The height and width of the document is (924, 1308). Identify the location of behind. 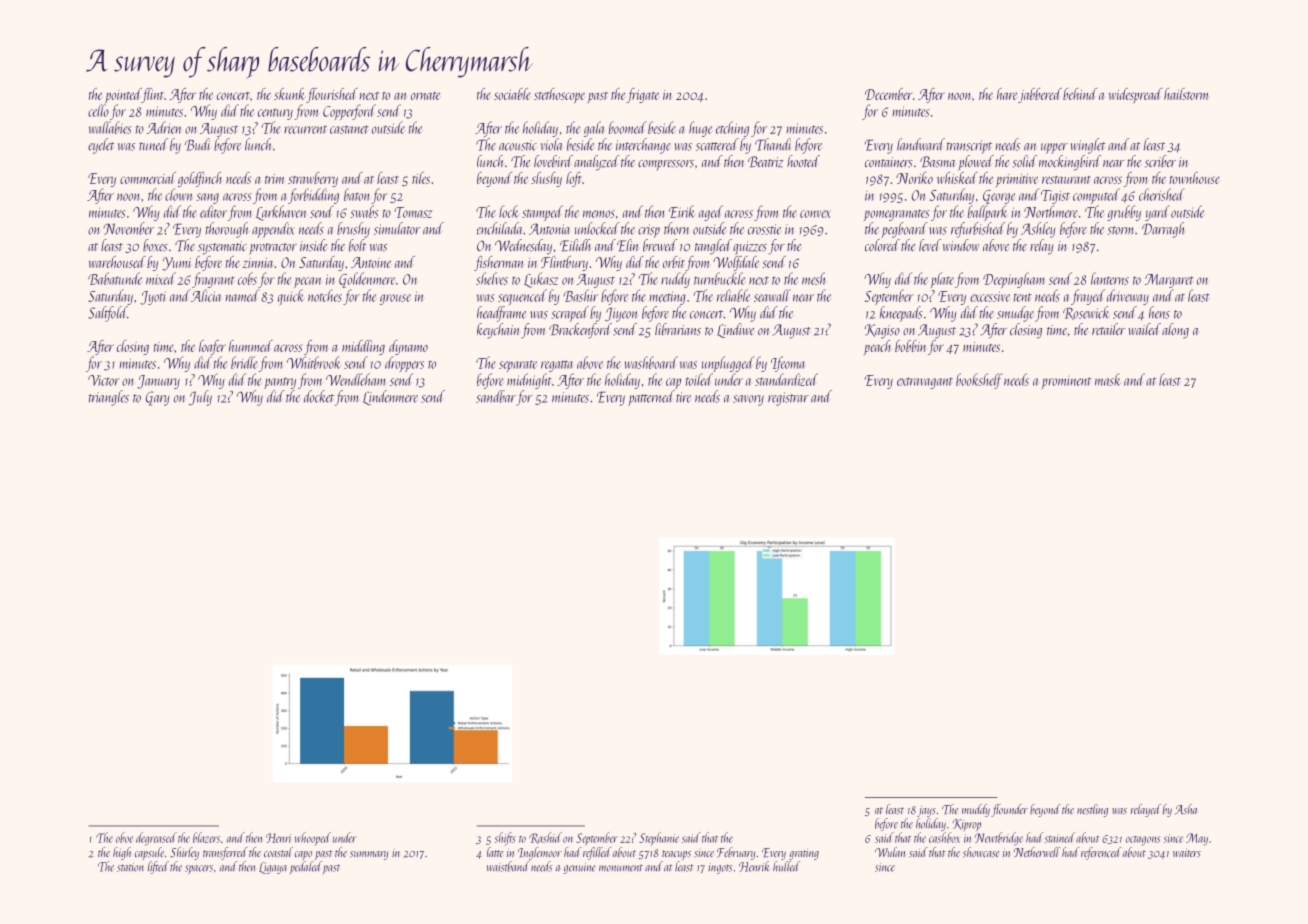
(1080, 94).
